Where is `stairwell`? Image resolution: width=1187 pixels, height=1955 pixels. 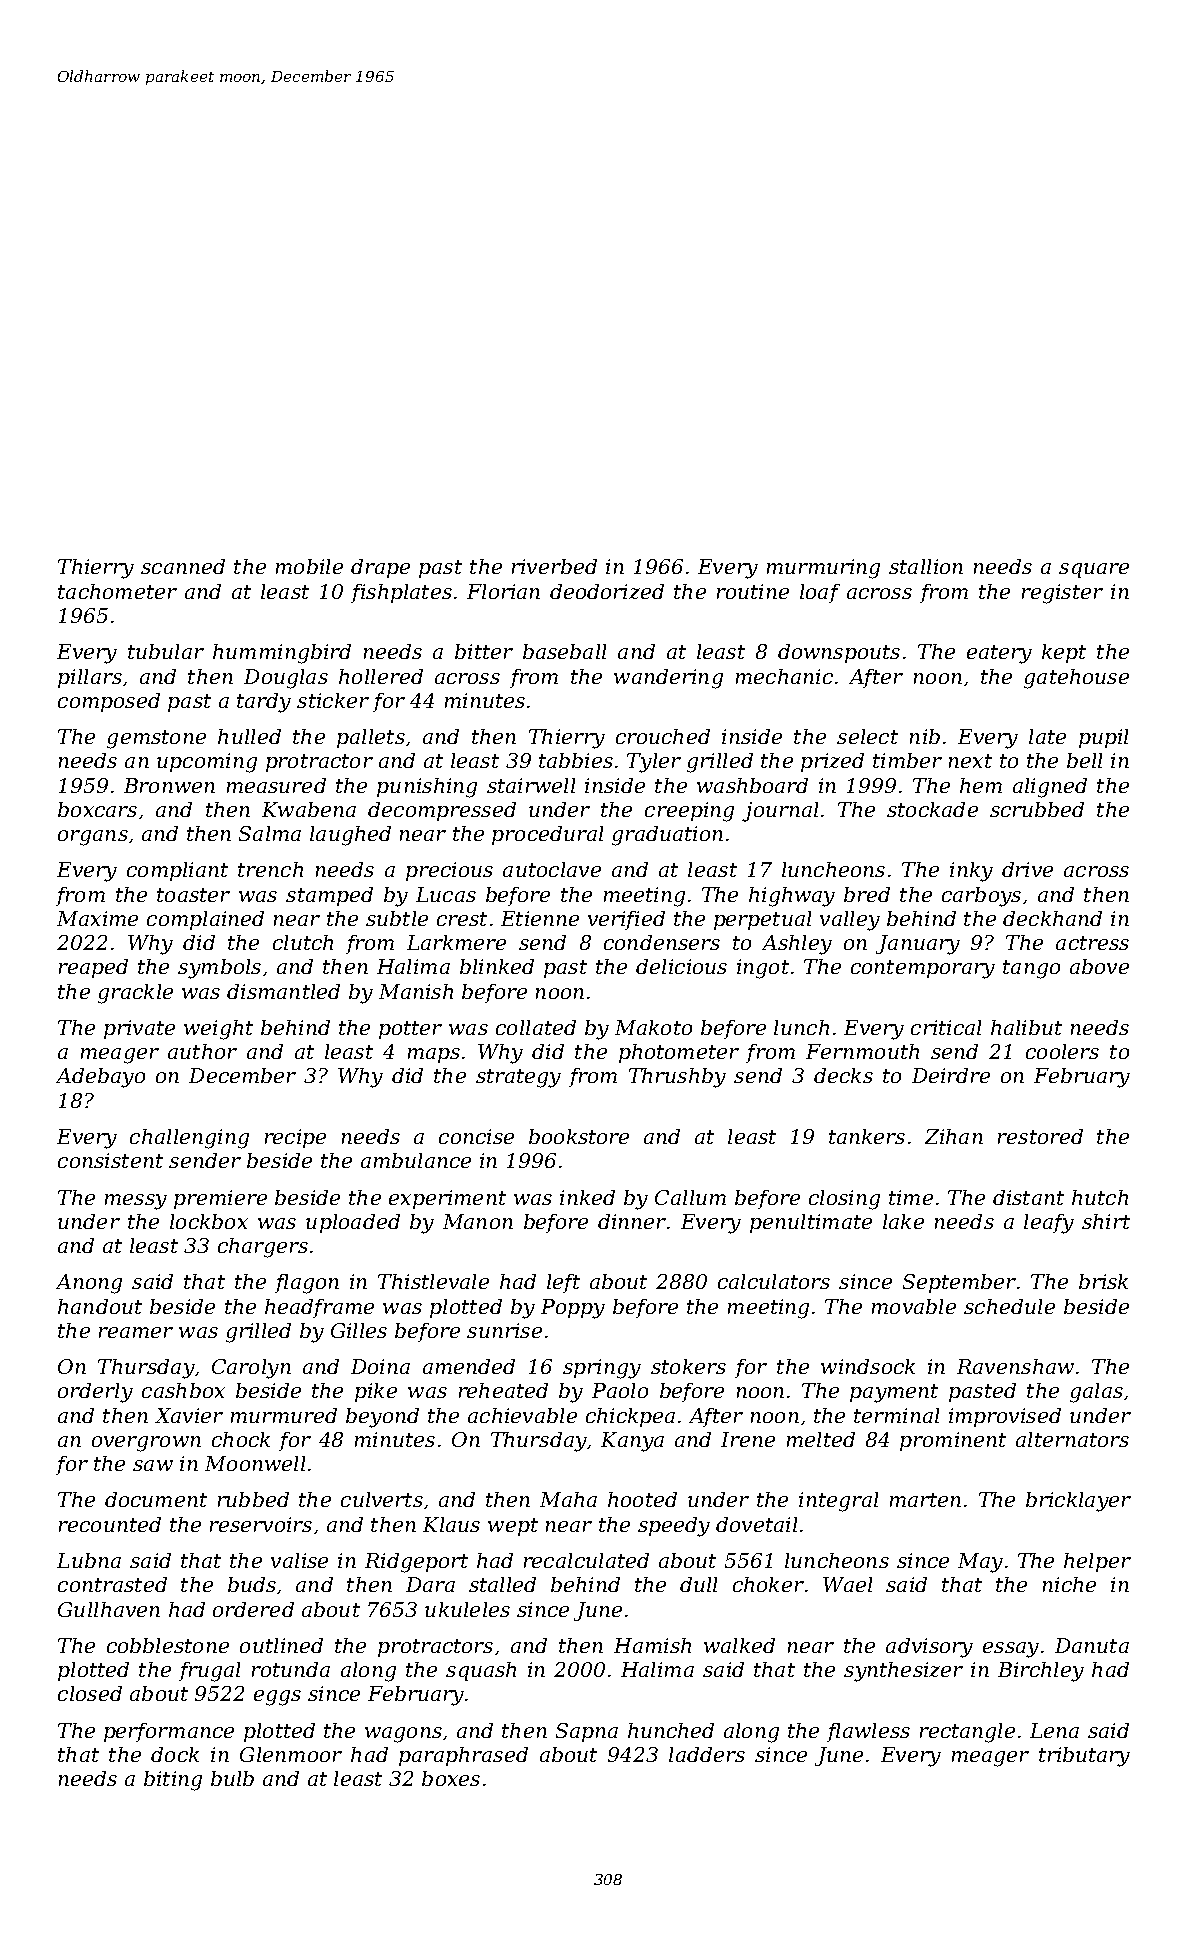 stairwell is located at coordinates (531, 785).
